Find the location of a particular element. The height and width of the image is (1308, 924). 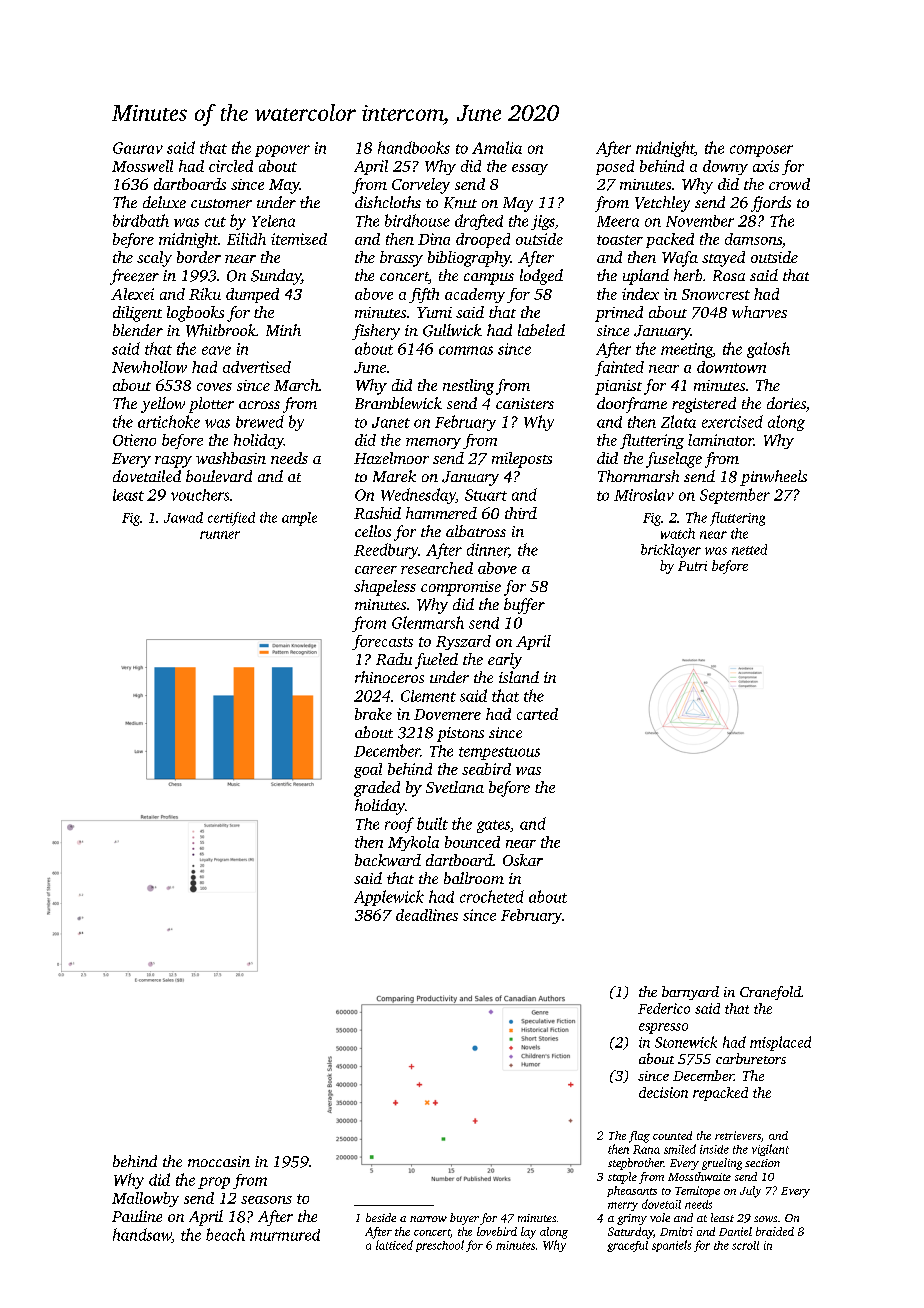

damsons is located at coordinates (753, 239).
